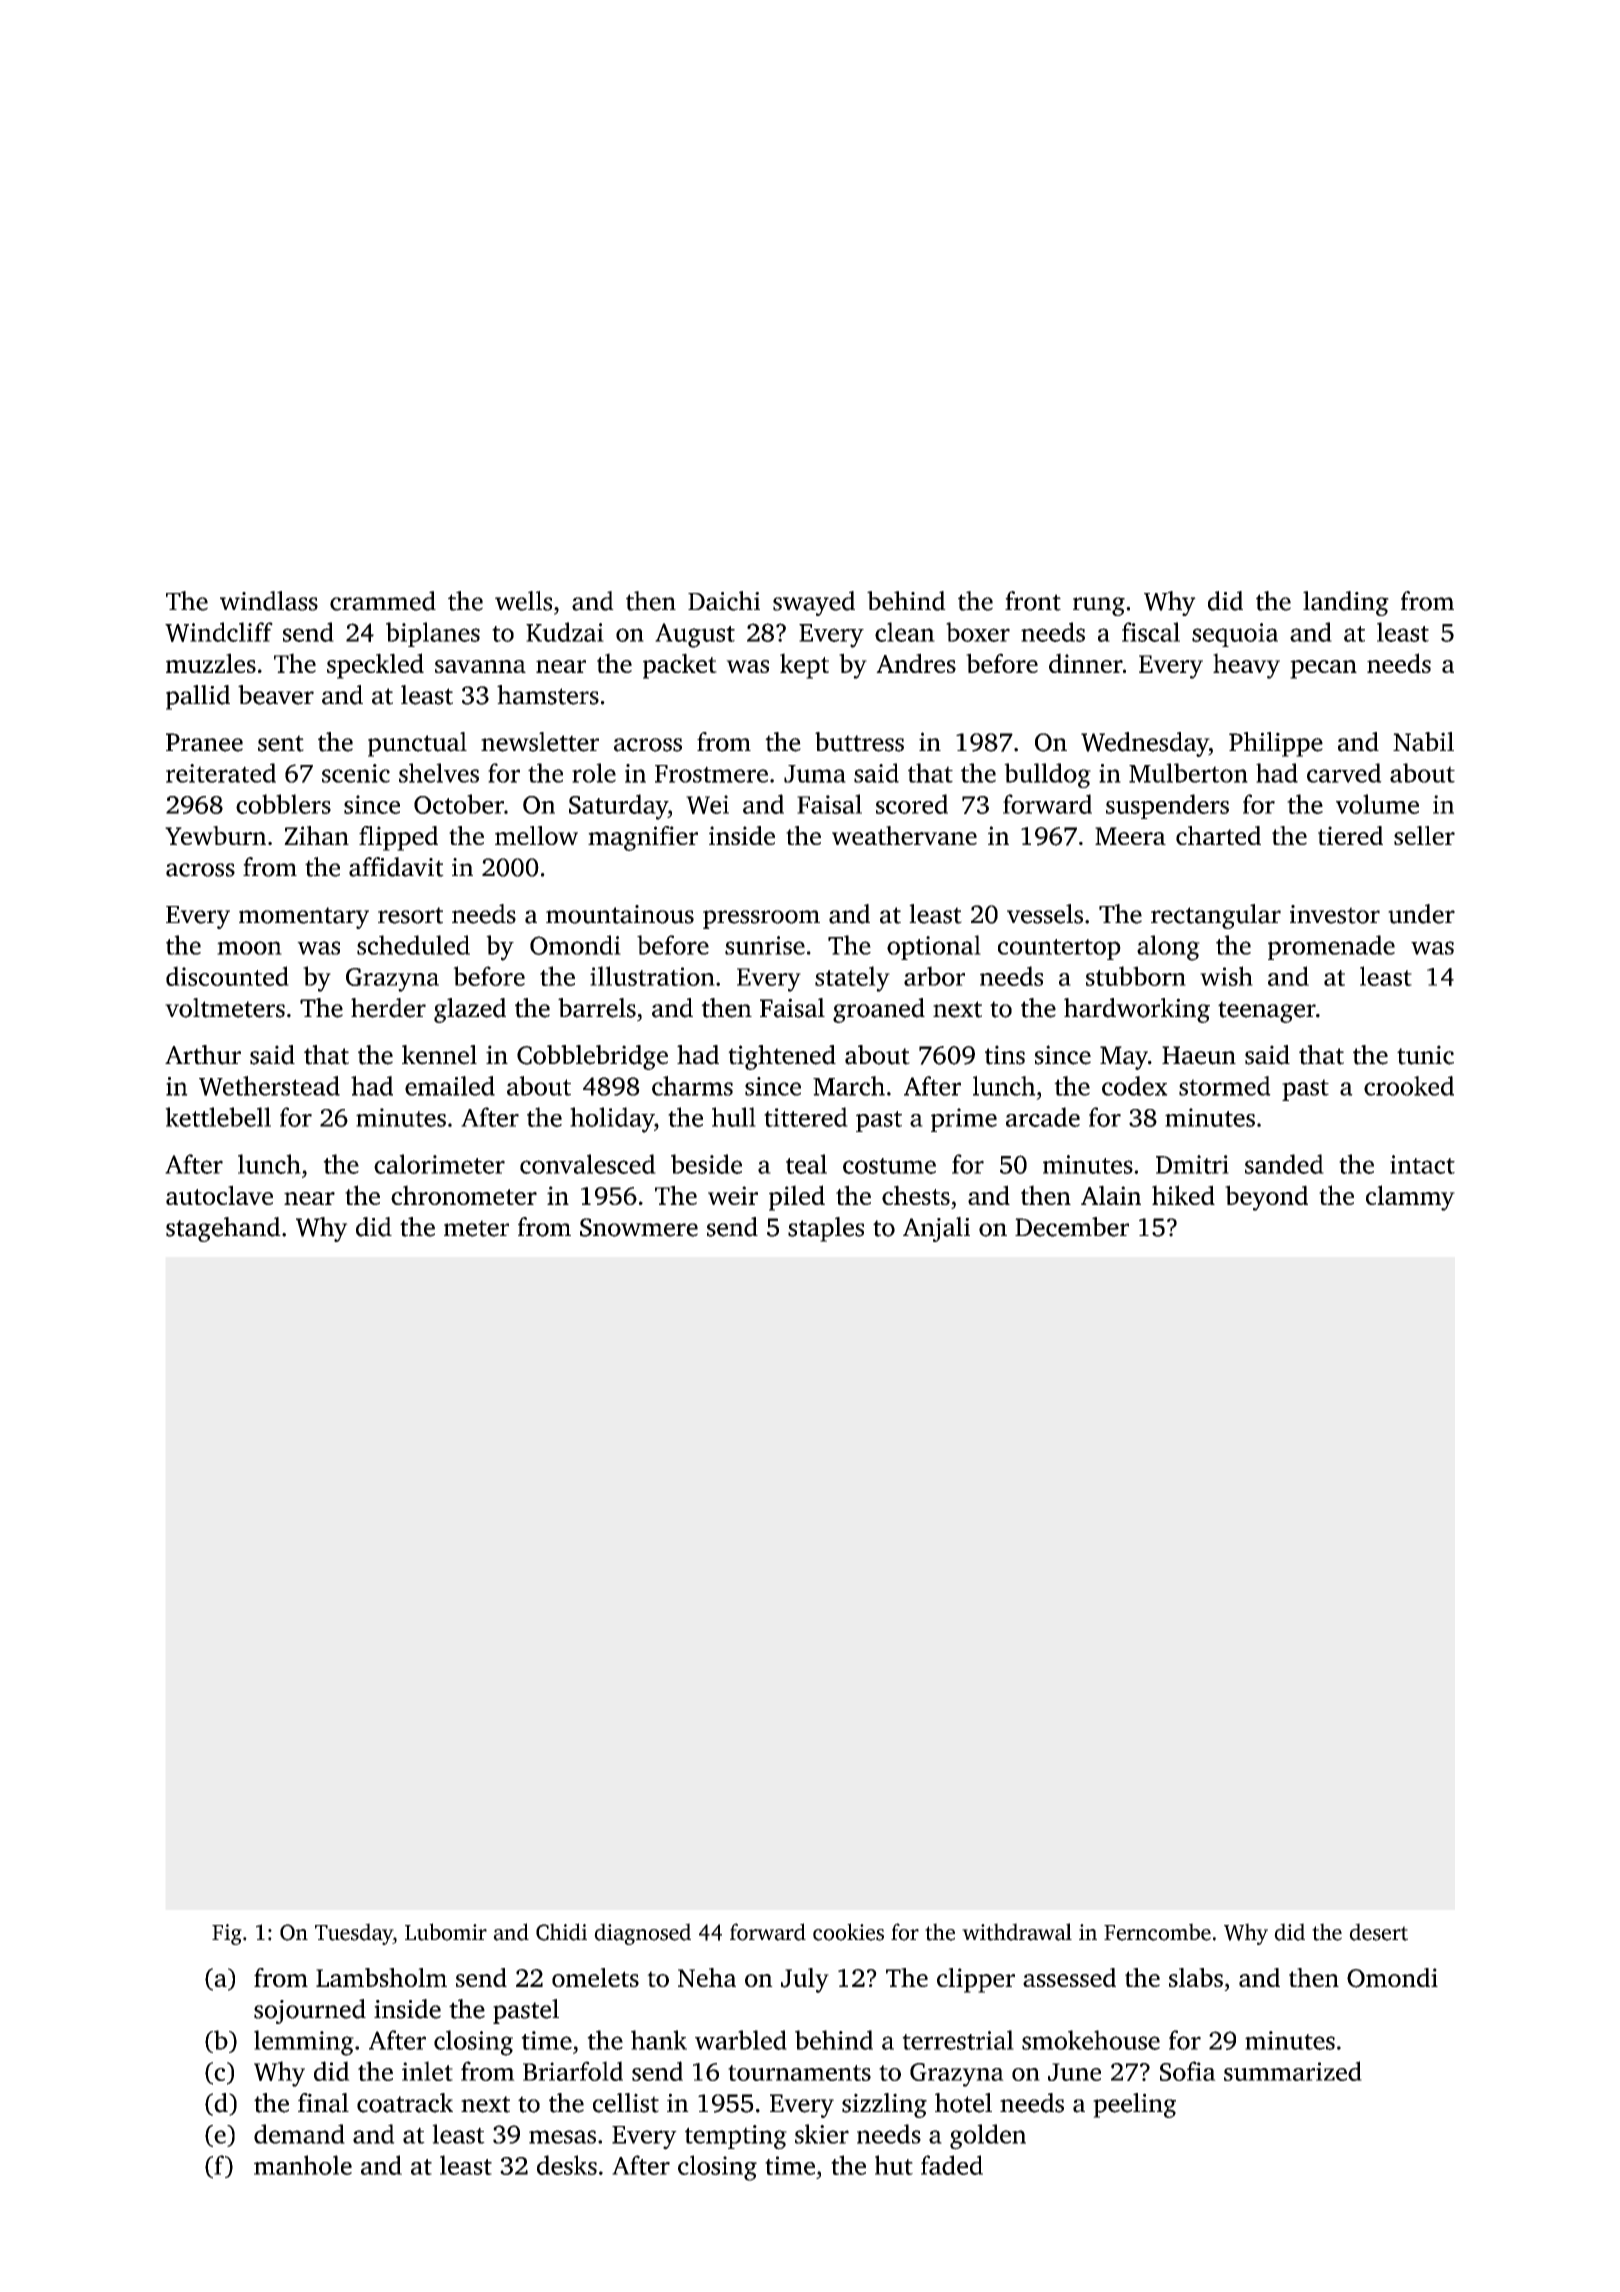 This document has height=2292, width=1620. I want to click on demand, so click(299, 2134).
